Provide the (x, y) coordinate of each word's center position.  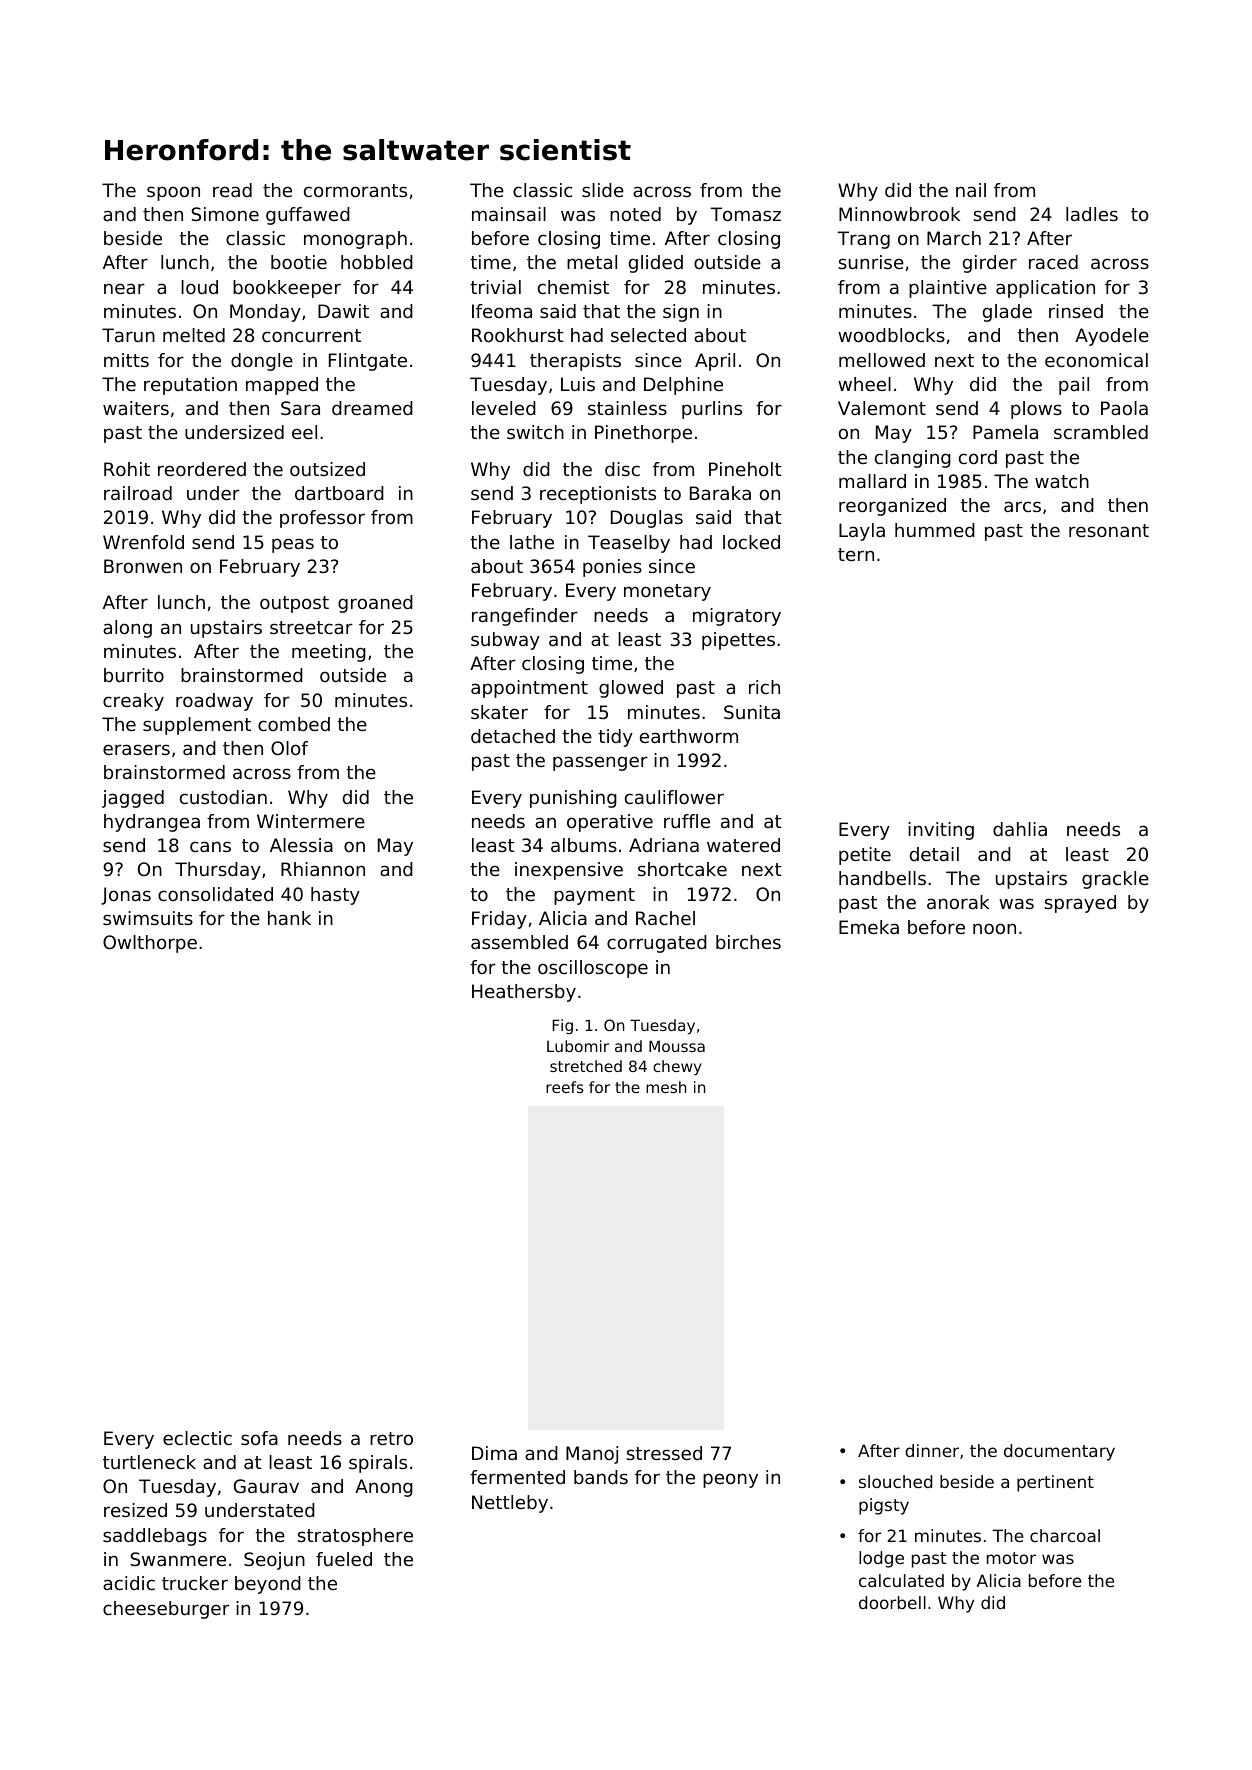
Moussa (677, 1046)
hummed (935, 530)
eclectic (197, 1438)
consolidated (215, 894)
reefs (564, 1087)
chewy (677, 1067)
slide (603, 190)
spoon (173, 193)
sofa (259, 1438)
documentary (1059, 1452)
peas (293, 545)
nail (971, 190)
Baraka (720, 493)
